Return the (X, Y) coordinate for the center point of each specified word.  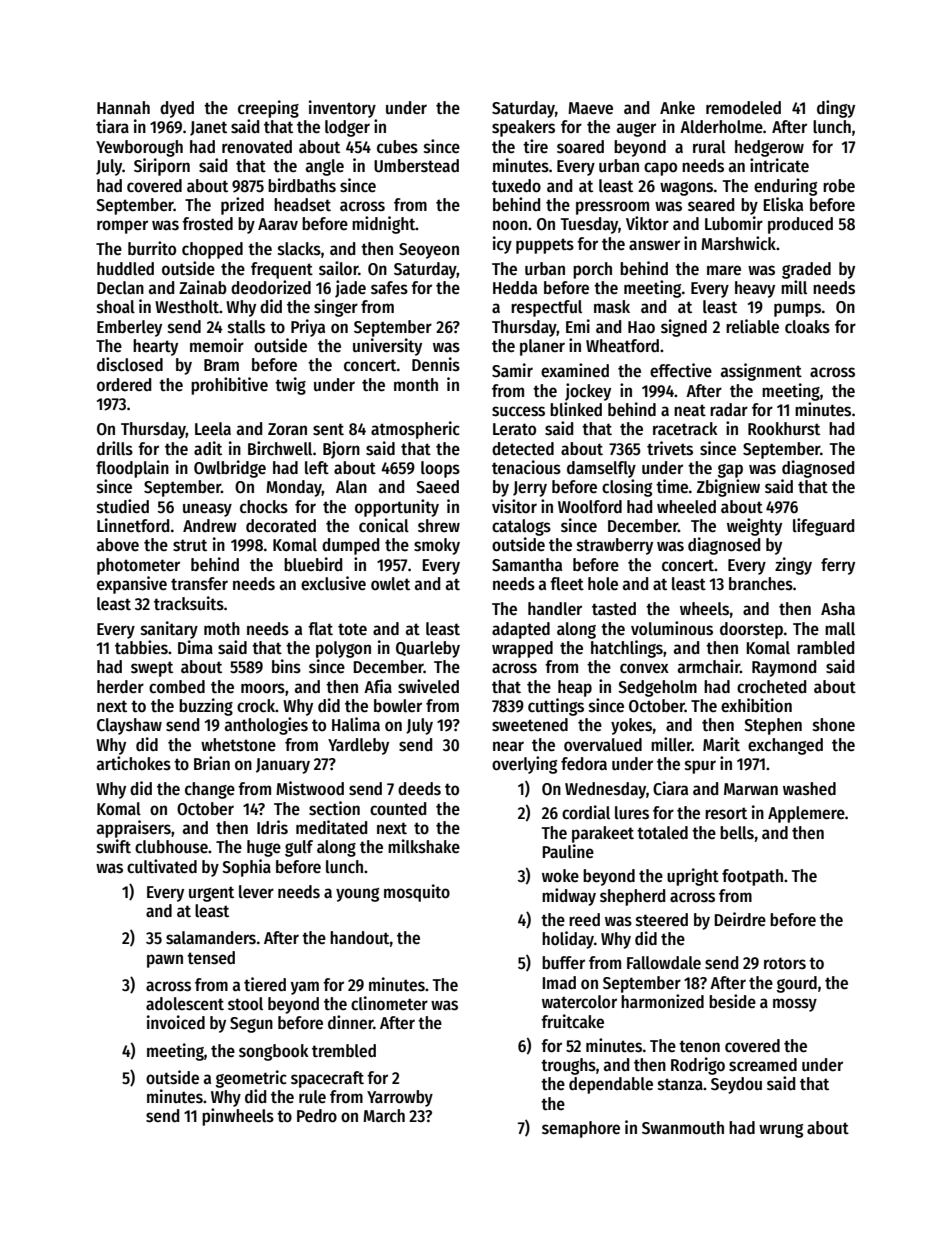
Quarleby (428, 649)
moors (263, 688)
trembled (344, 1051)
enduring (785, 187)
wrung (781, 1131)
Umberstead (416, 166)
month (416, 385)
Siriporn (162, 167)
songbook (274, 1052)
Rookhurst (784, 429)
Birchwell (280, 448)
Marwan (751, 789)
